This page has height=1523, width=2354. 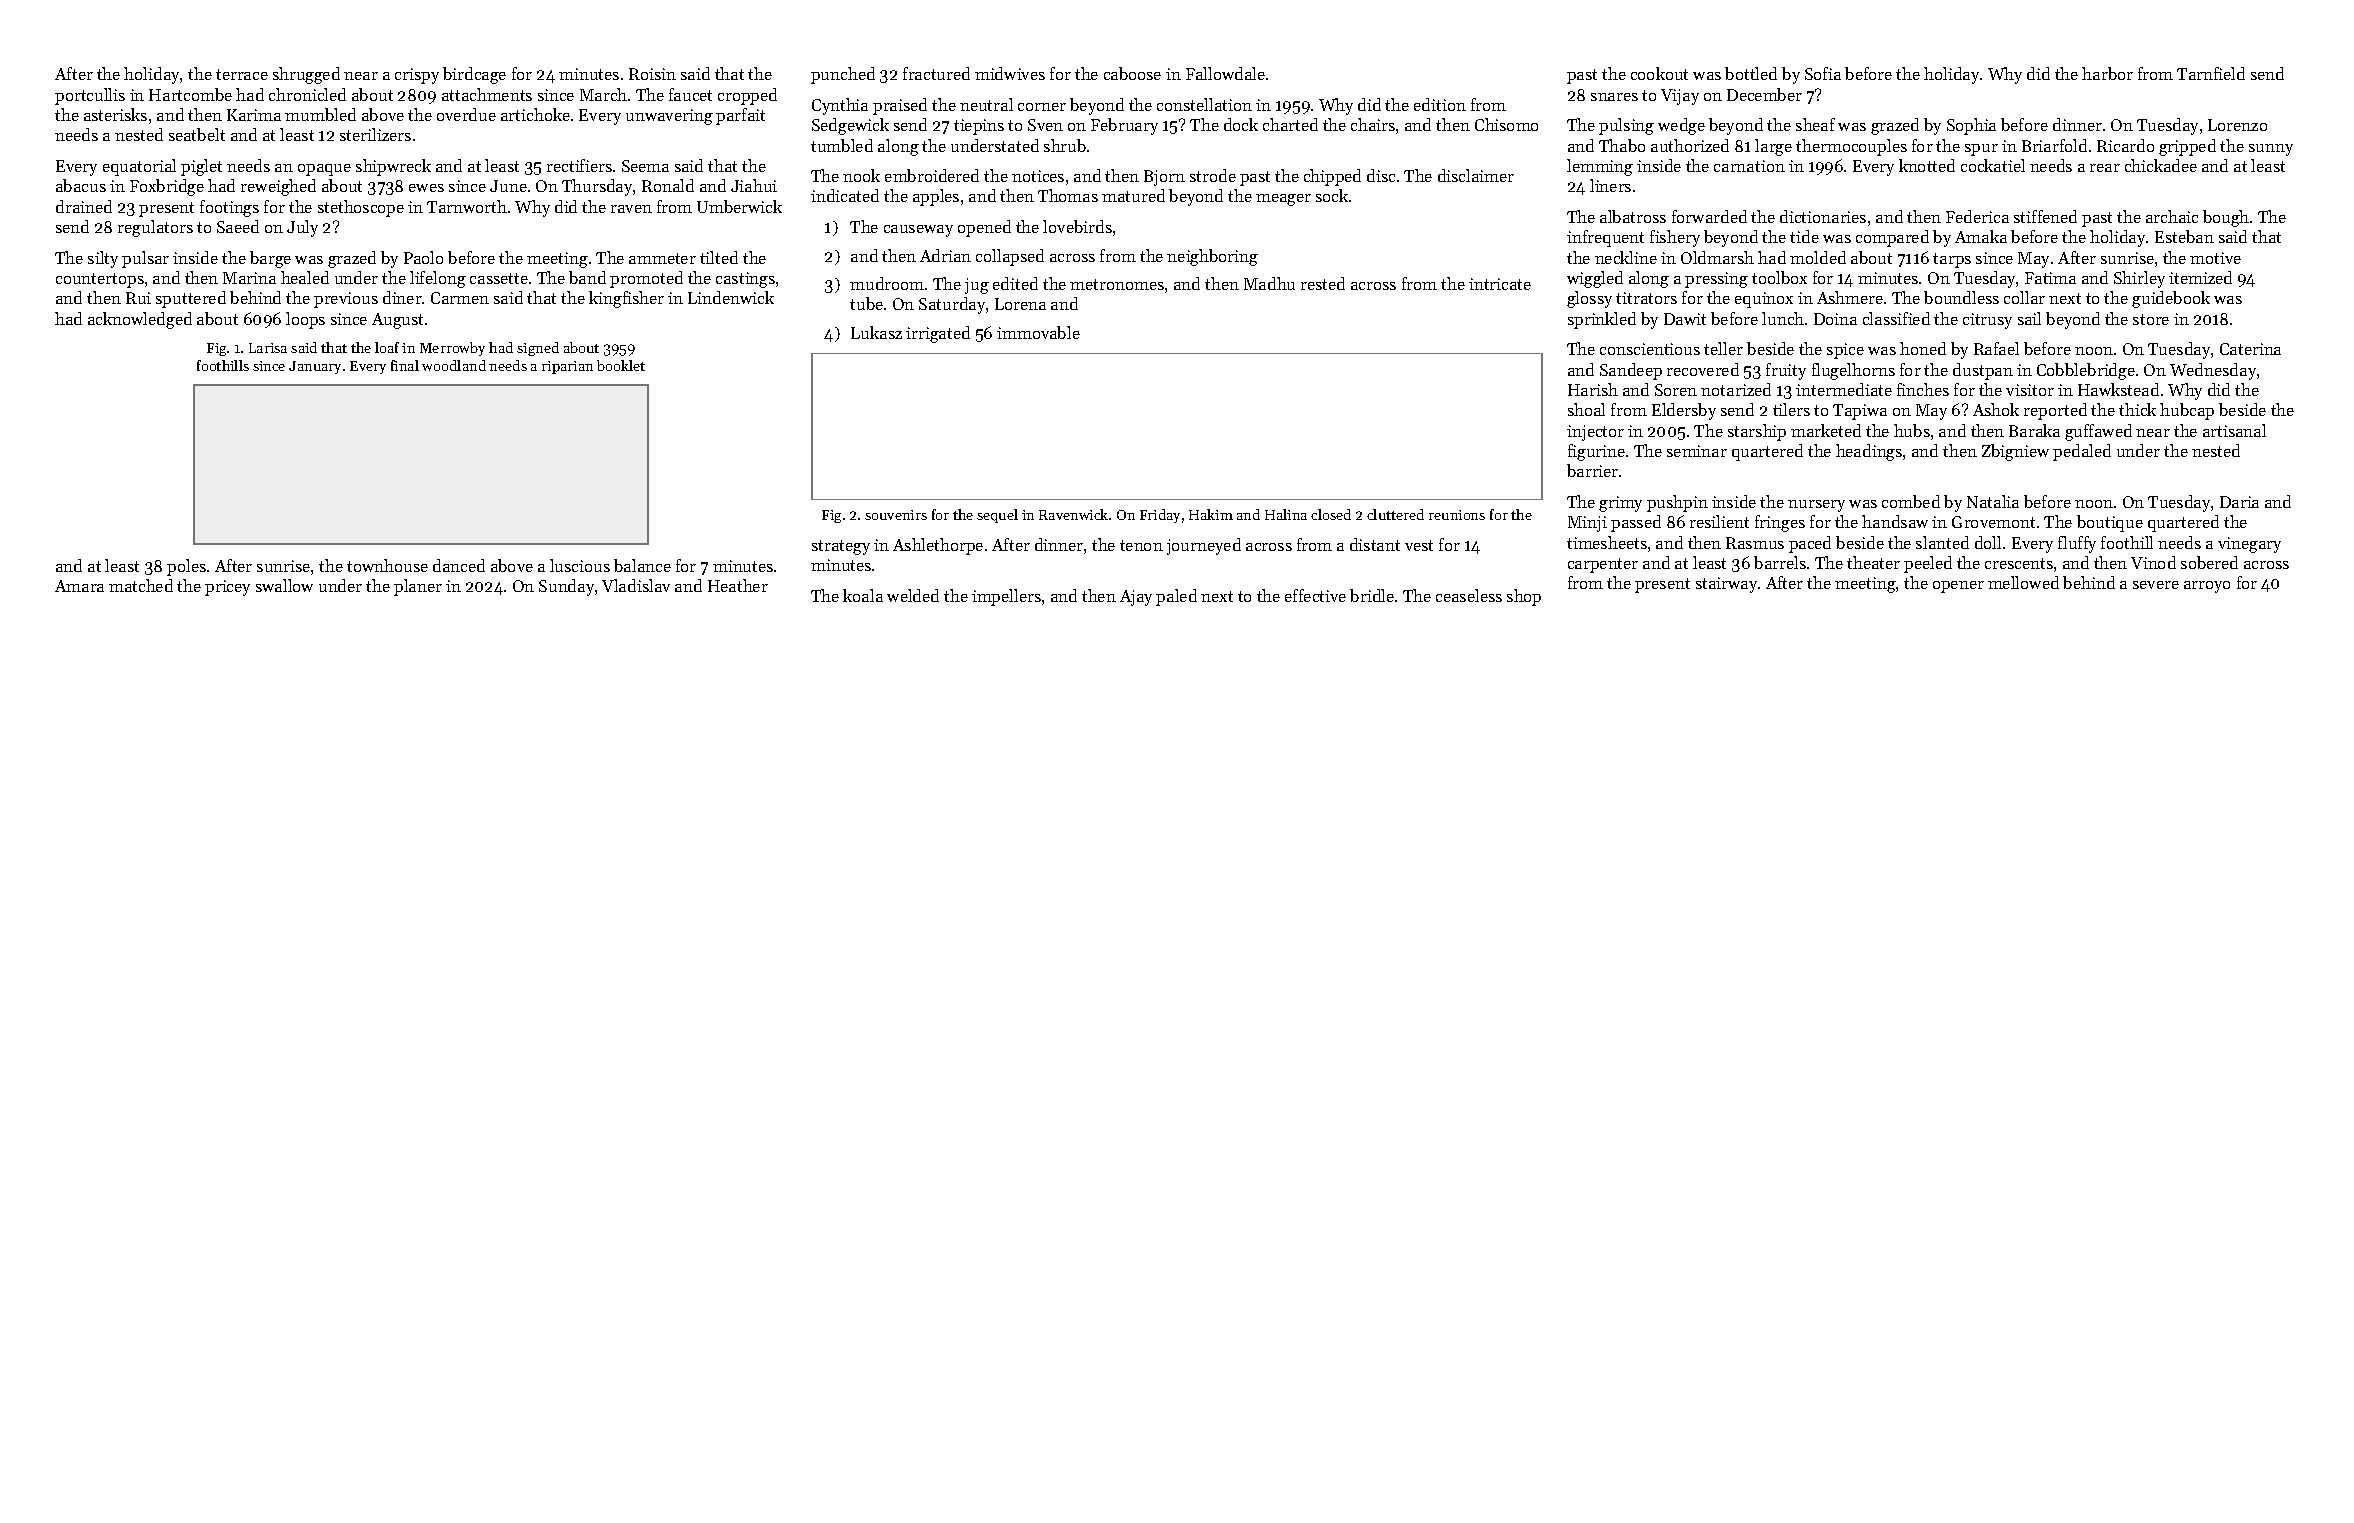 What do you see at coordinates (1851, 147) in the page?
I see `thermocouples` at bounding box center [1851, 147].
